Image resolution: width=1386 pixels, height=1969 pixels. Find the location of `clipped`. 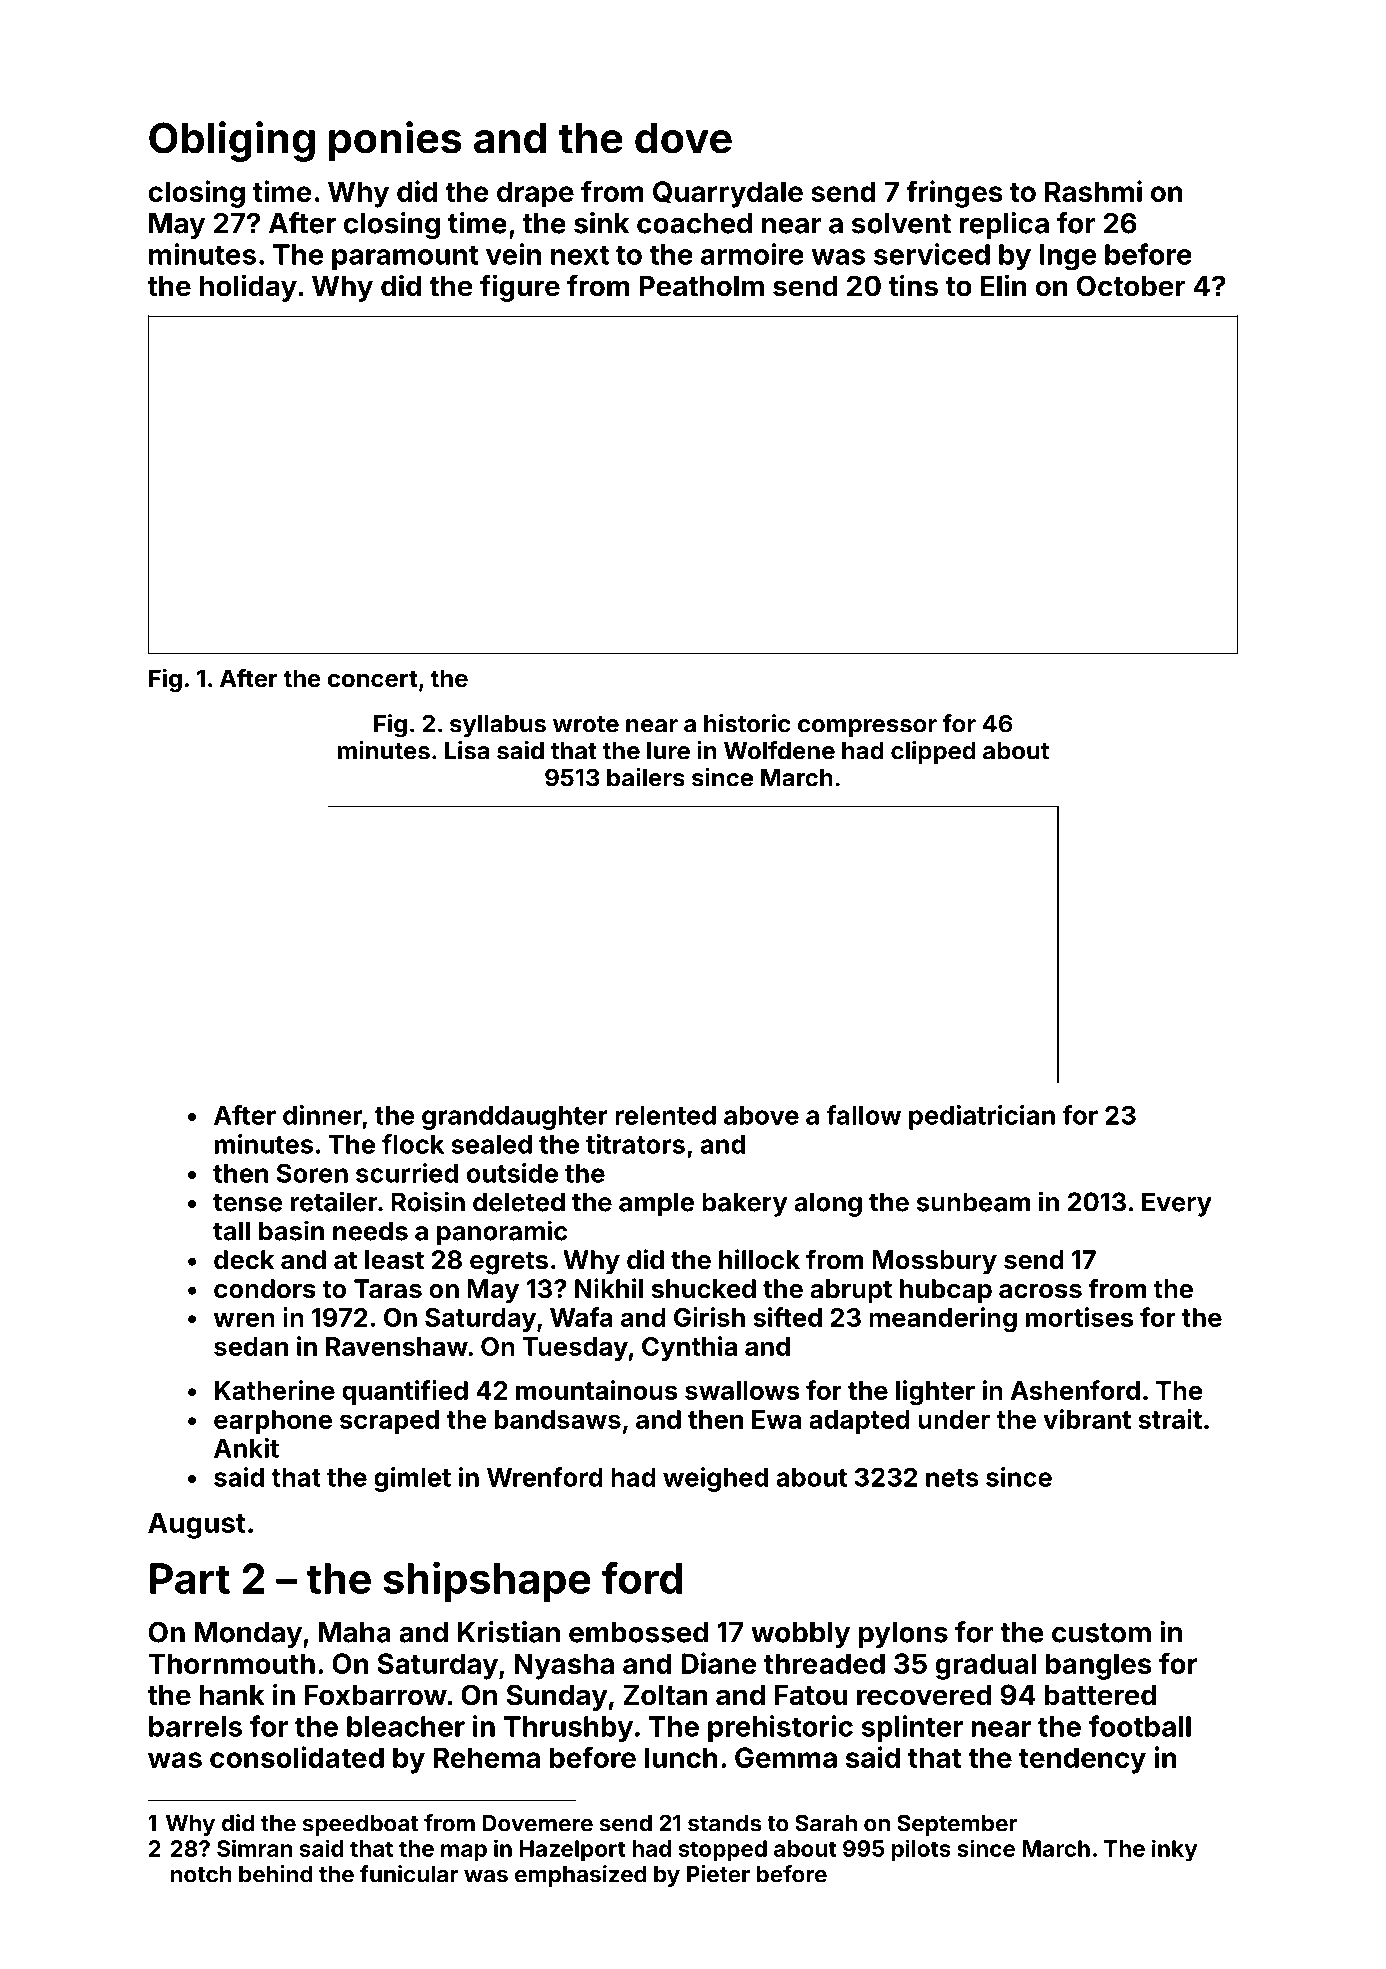

clipped is located at coordinates (933, 752).
